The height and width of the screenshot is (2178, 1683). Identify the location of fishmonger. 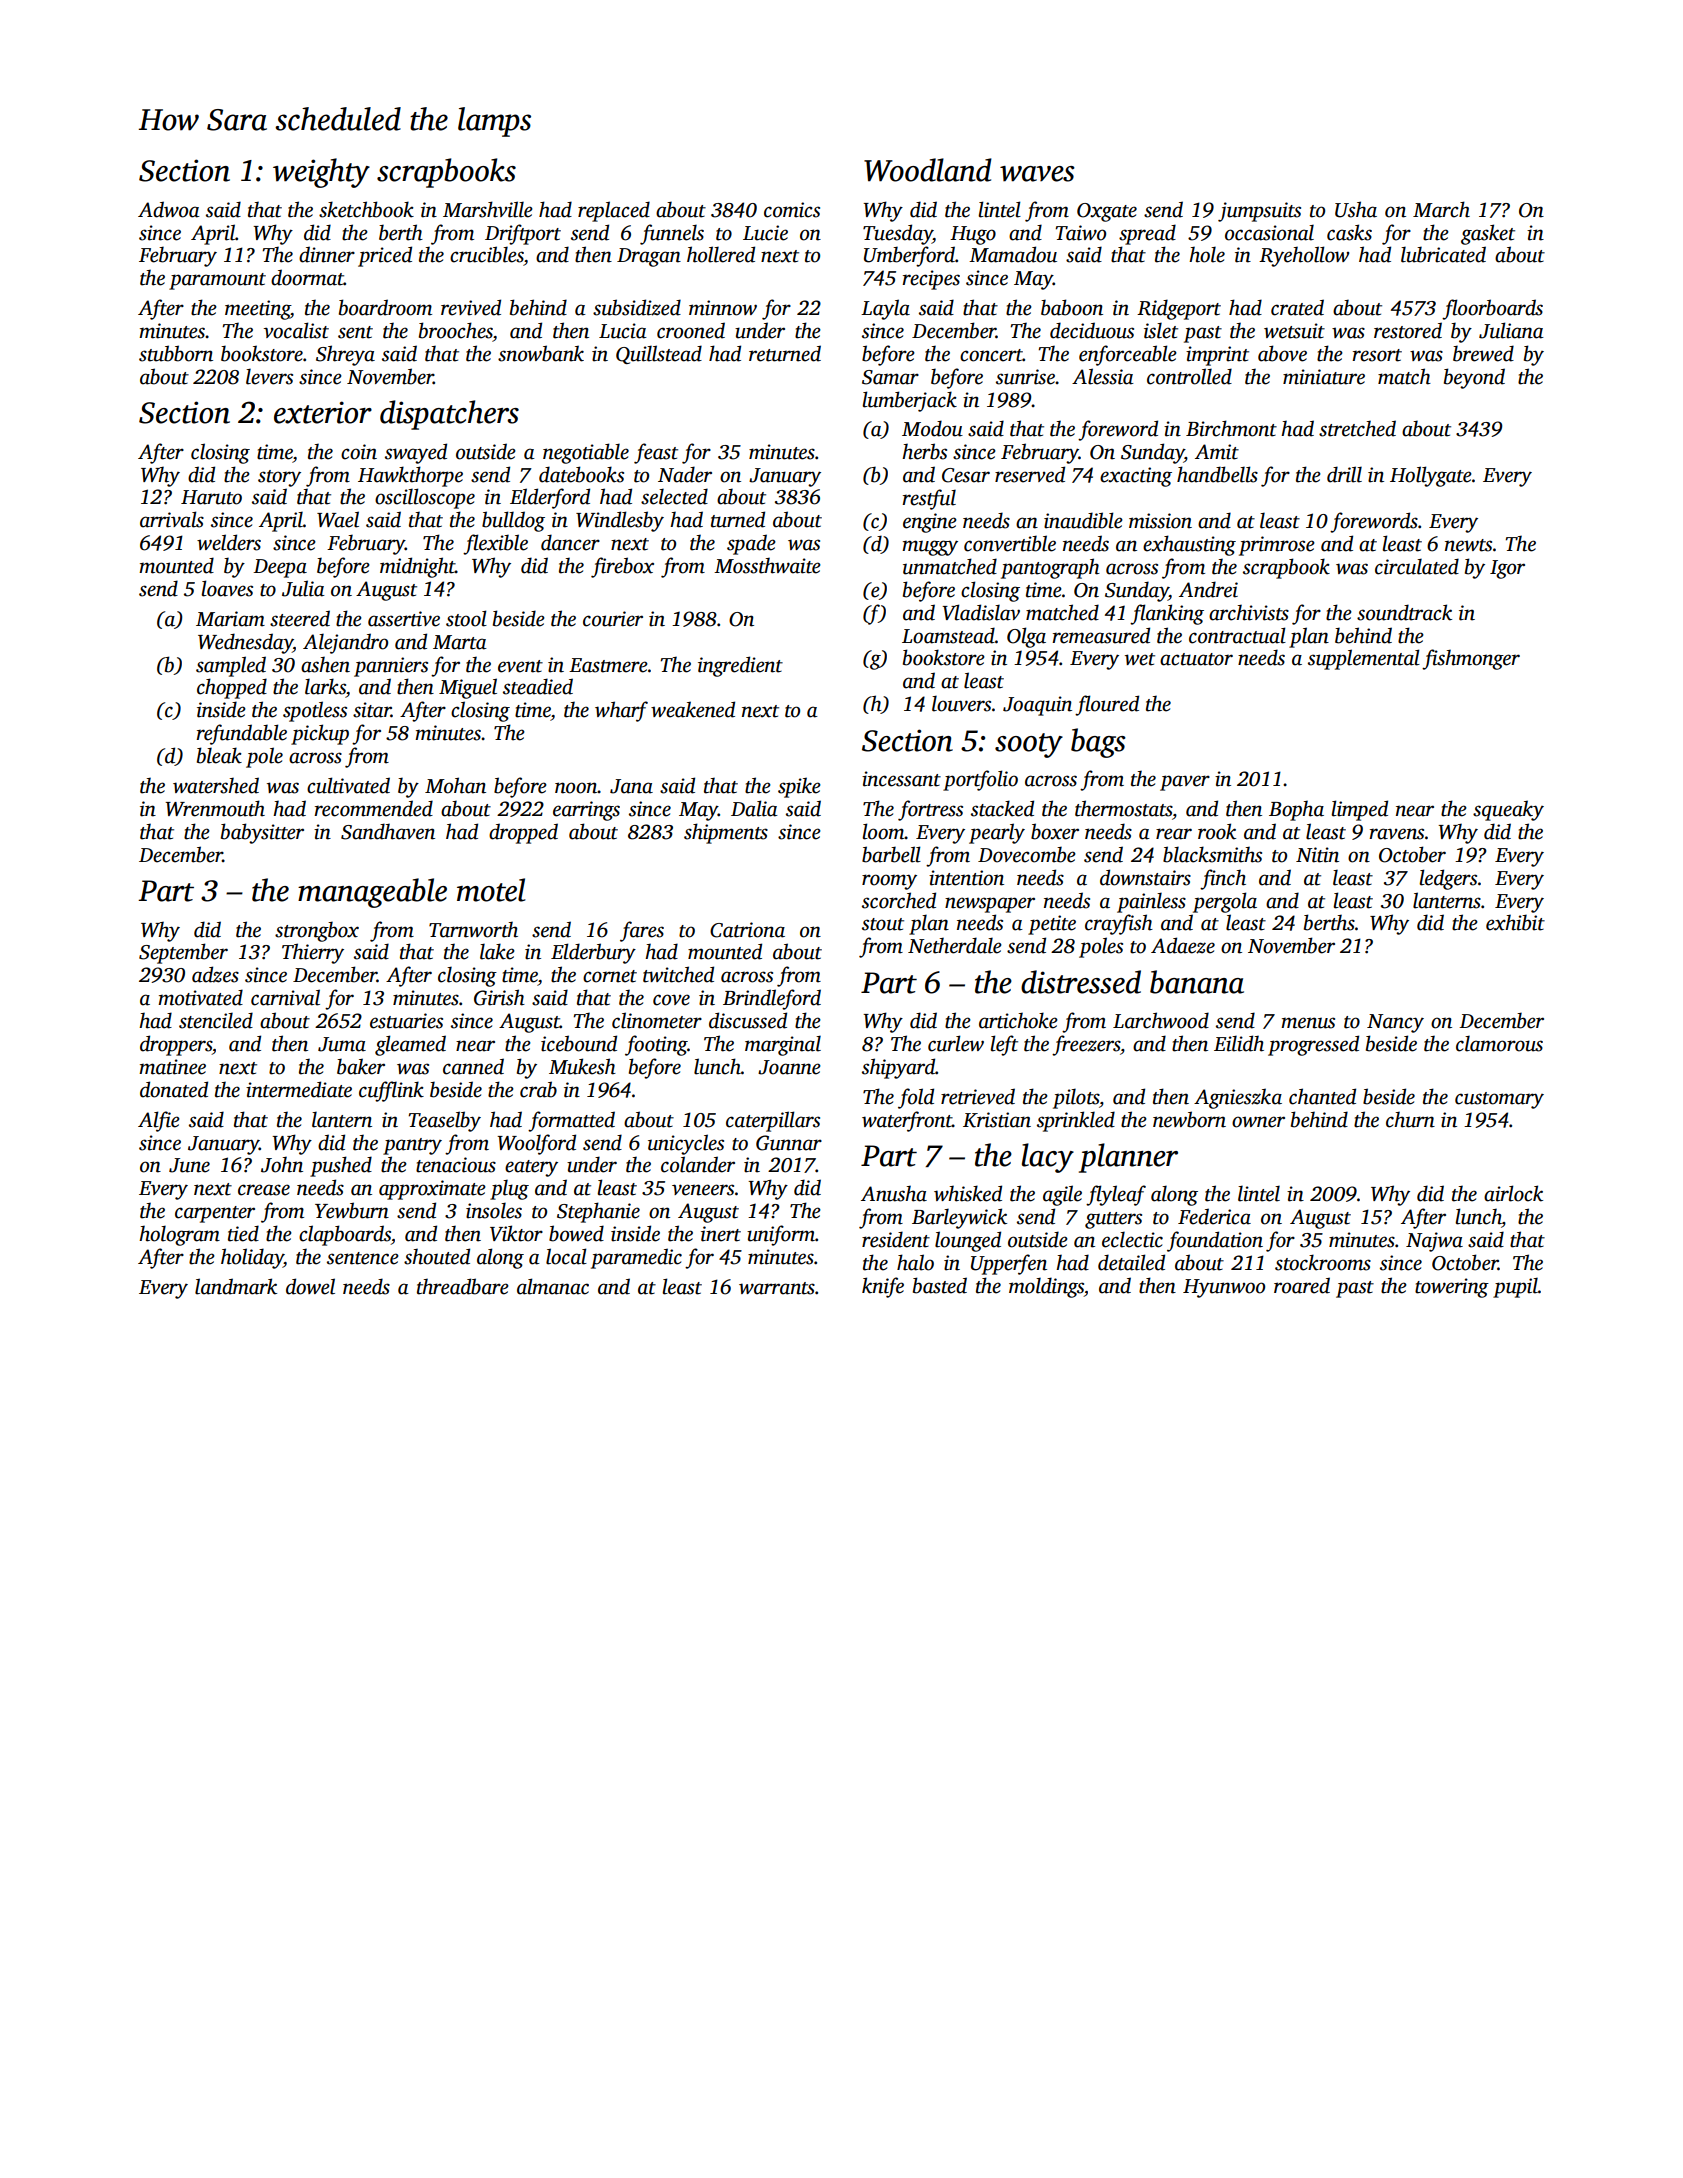
(1471, 659).
